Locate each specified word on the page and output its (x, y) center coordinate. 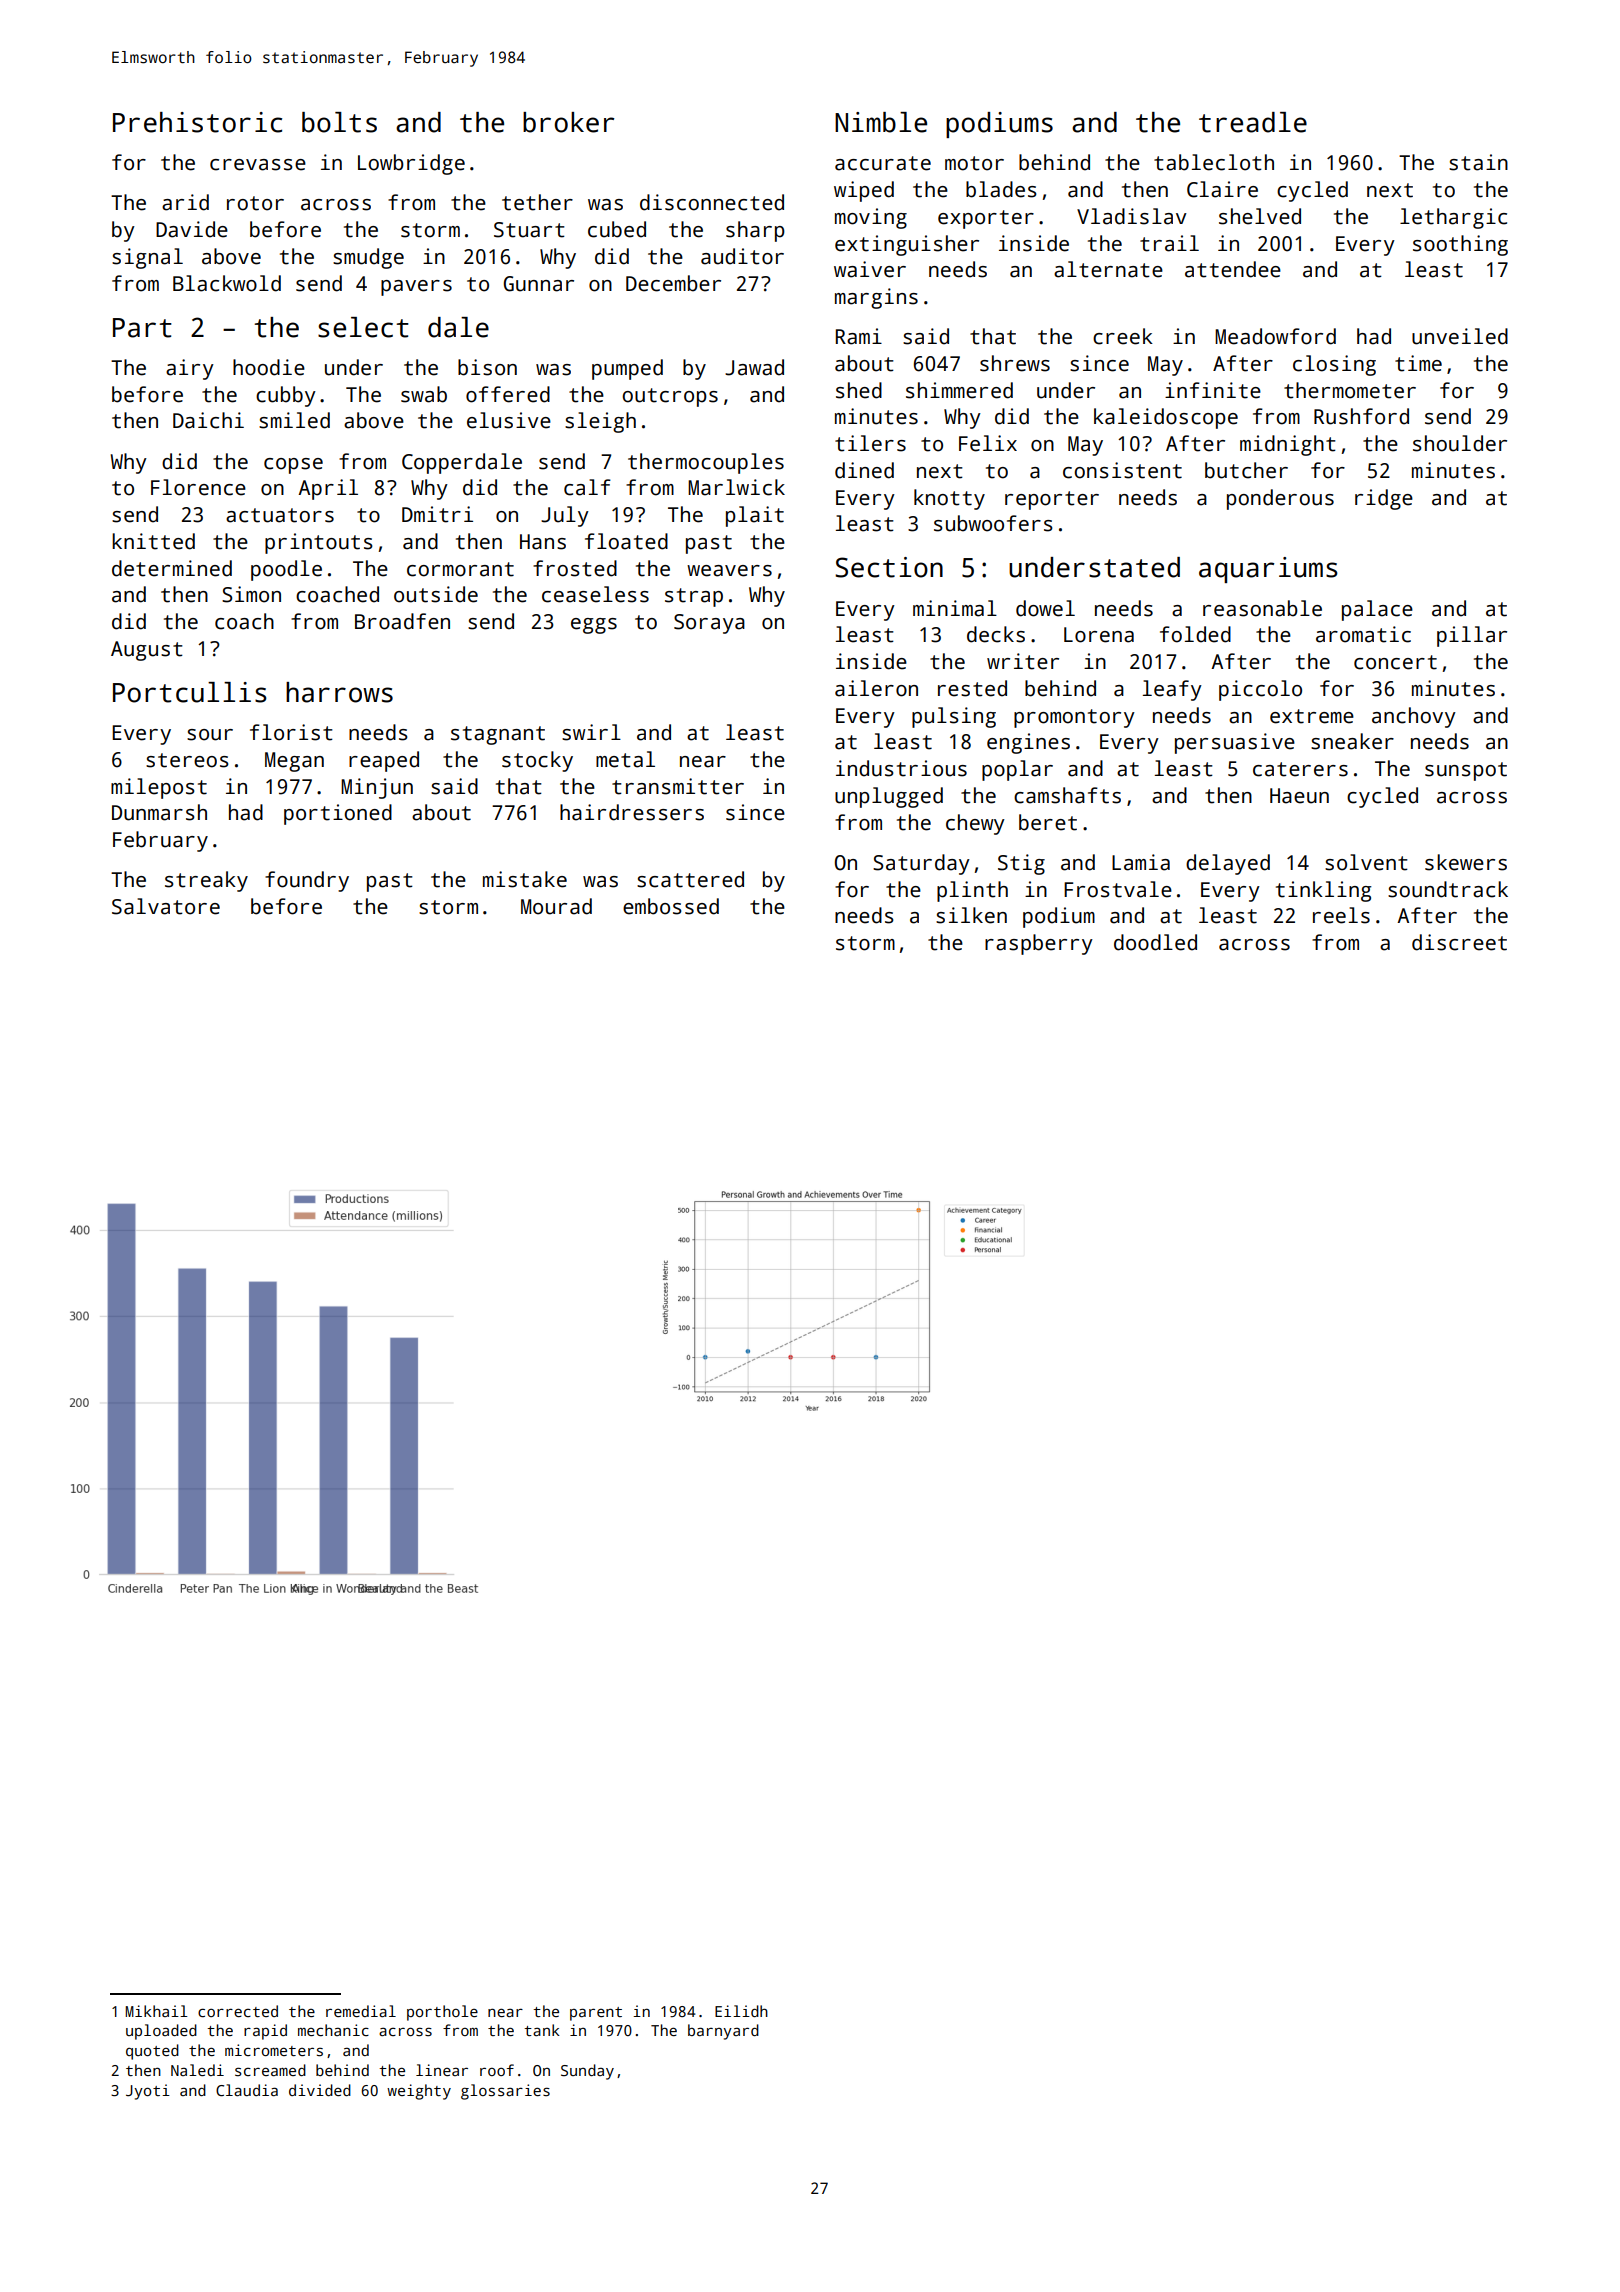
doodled (1155, 942)
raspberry (1039, 944)
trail (1169, 243)
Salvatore (166, 906)
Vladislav (1132, 216)
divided (320, 2090)
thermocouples (706, 463)
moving (871, 218)
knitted (153, 541)
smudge (368, 258)
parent (596, 2014)
